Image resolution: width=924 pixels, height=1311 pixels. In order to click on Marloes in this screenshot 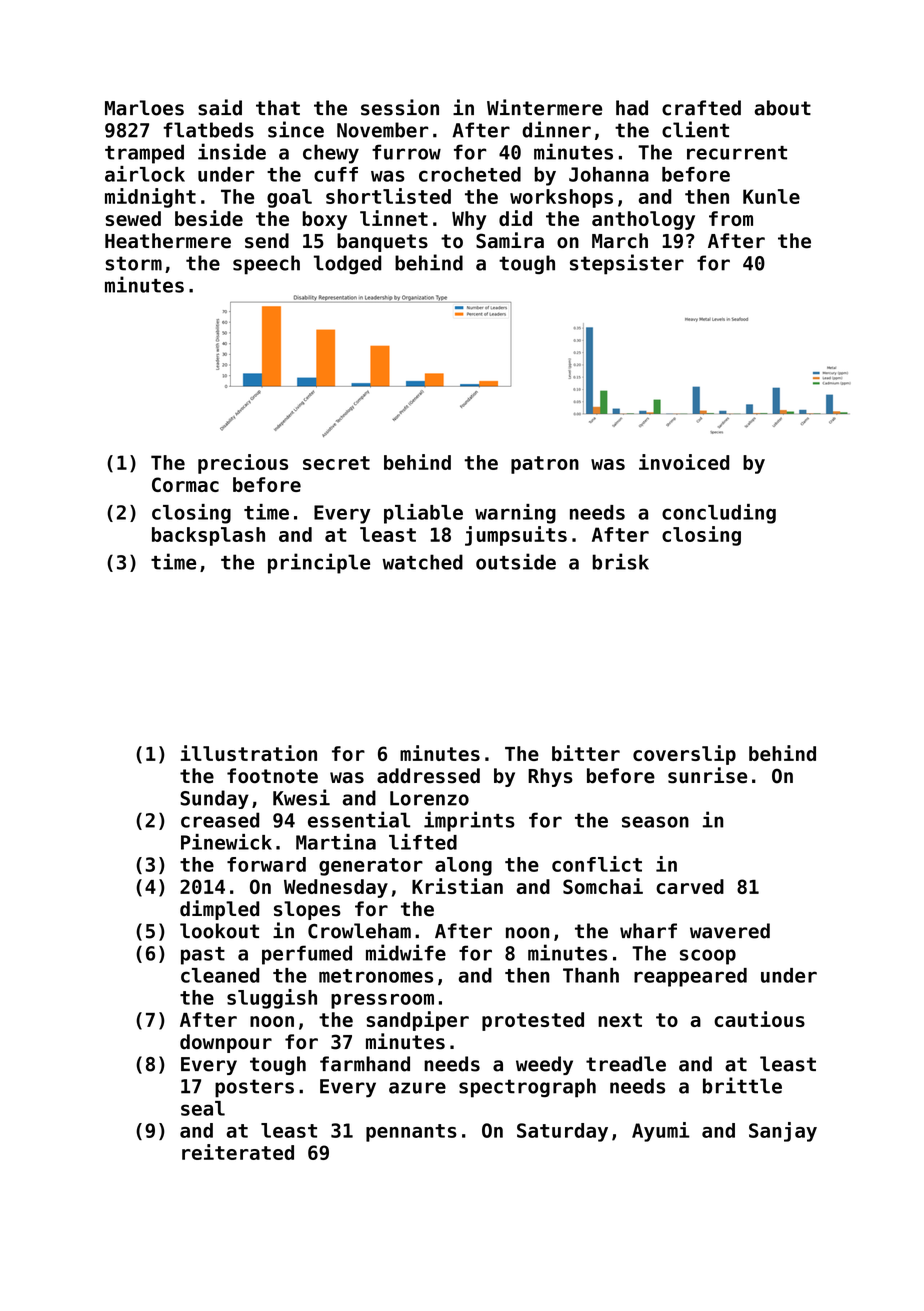, I will do `click(144, 108)`.
